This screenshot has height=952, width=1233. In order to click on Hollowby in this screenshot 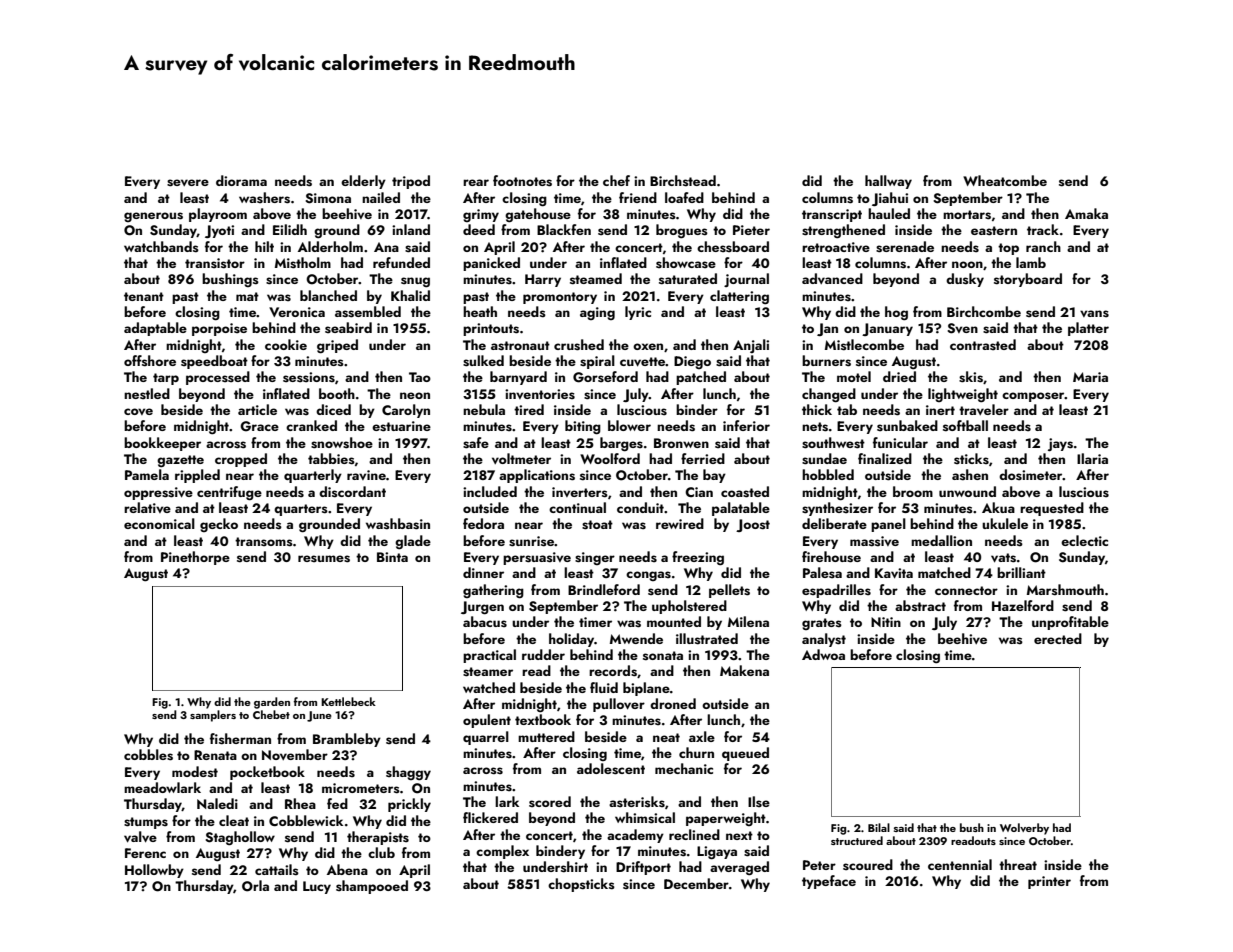, I will do `click(154, 871)`.
